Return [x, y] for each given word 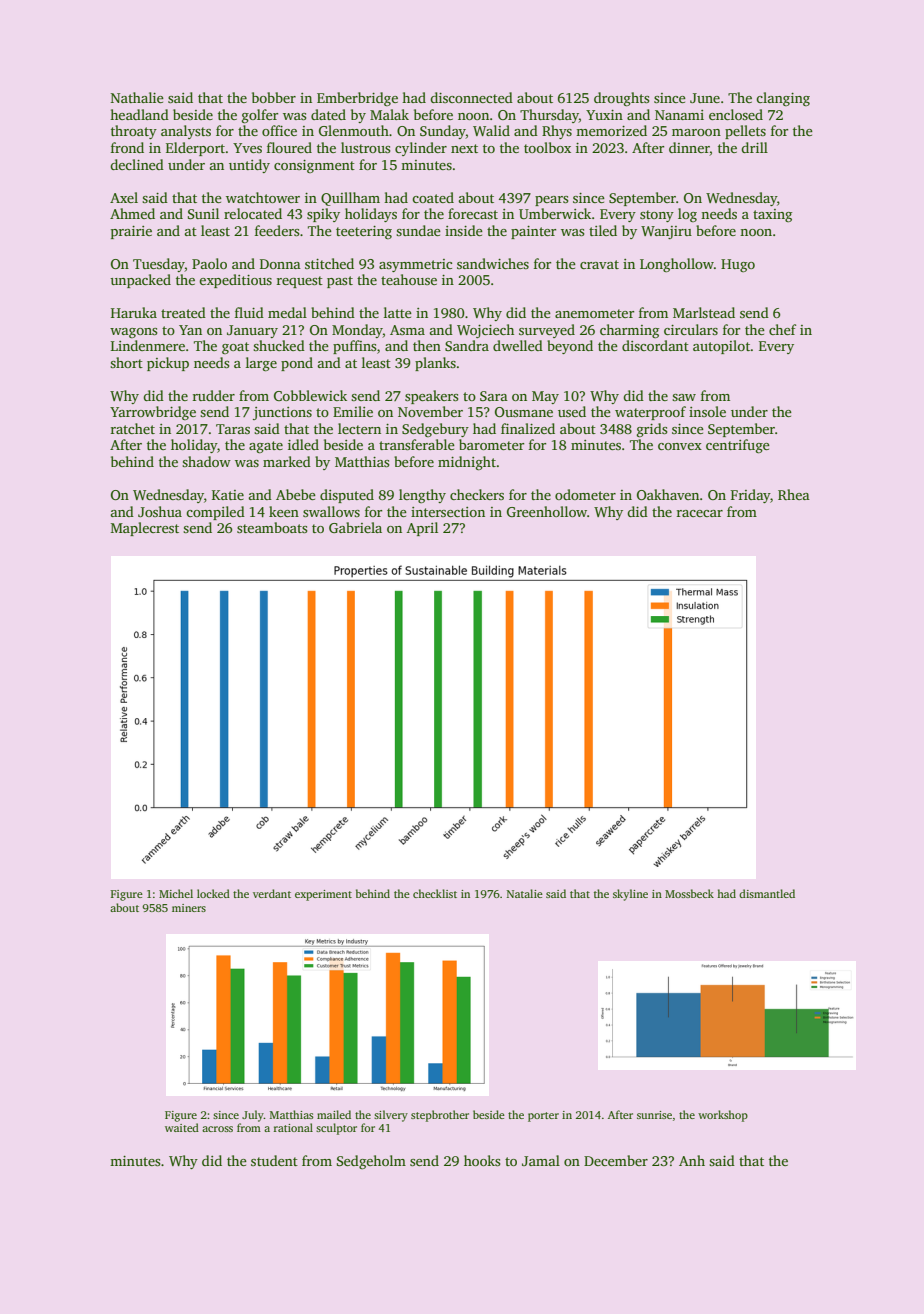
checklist [435, 893]
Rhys [557, 132]
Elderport [195, 149]
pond [297, 364]
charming [629, 331]
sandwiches [493, 263]
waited [182, 1127]
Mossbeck [689, 893]
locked [213, 893]
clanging [783, 99]
